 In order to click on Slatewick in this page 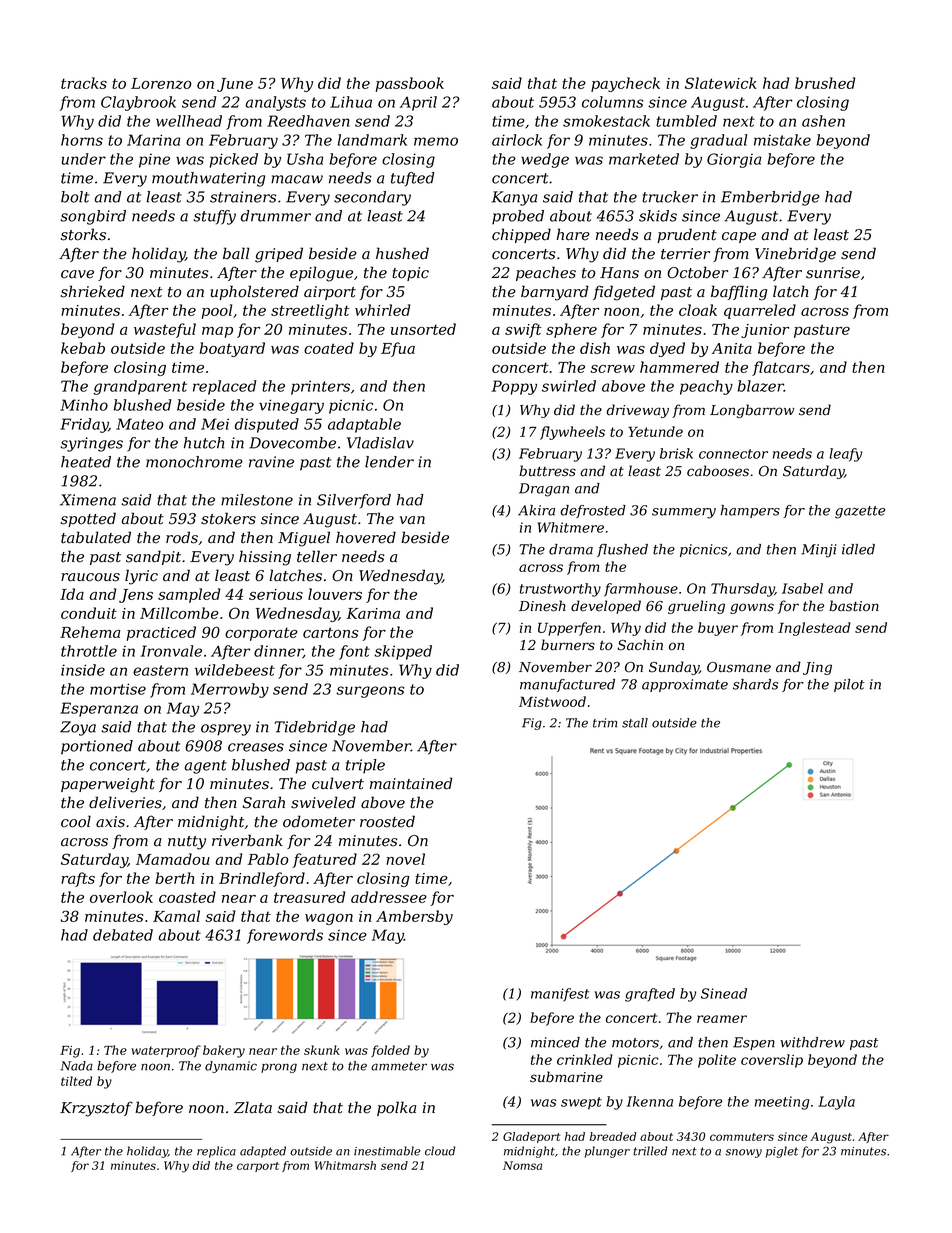, I will do `click(721, 83)`.
